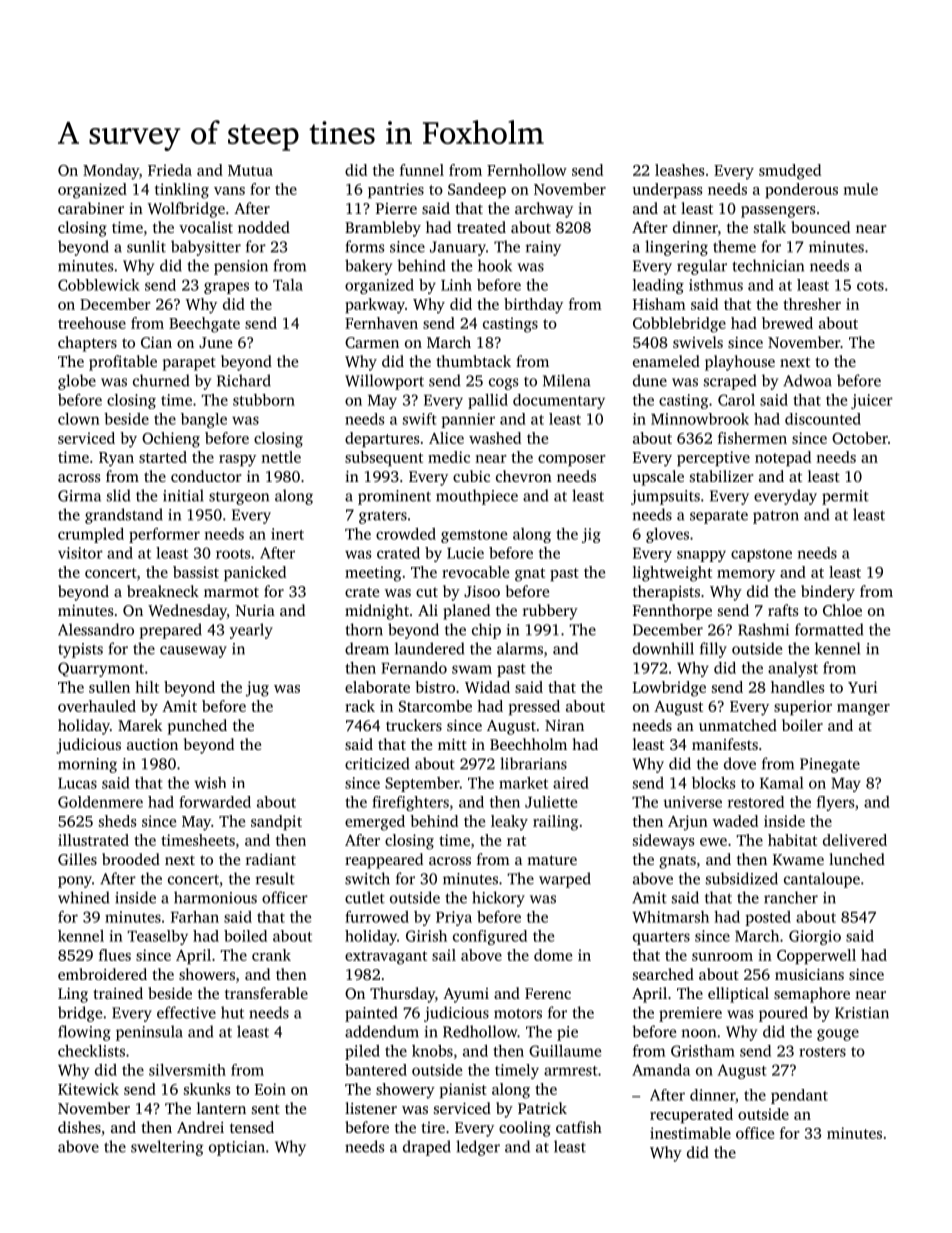  I want to click on Cobblewick, so click(99, 285).
